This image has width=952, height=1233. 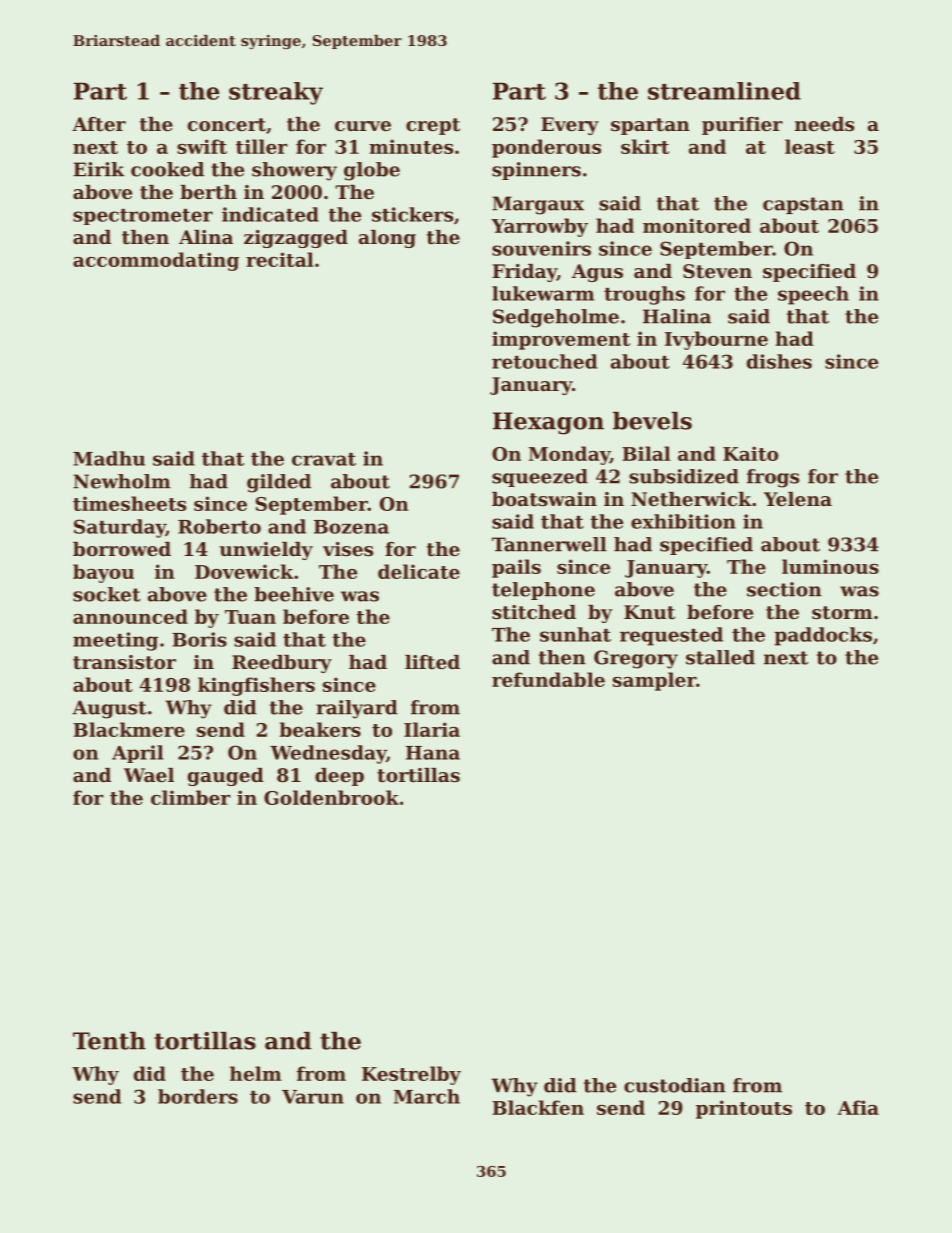 I want to click on After, so click(x=99, y=124).
